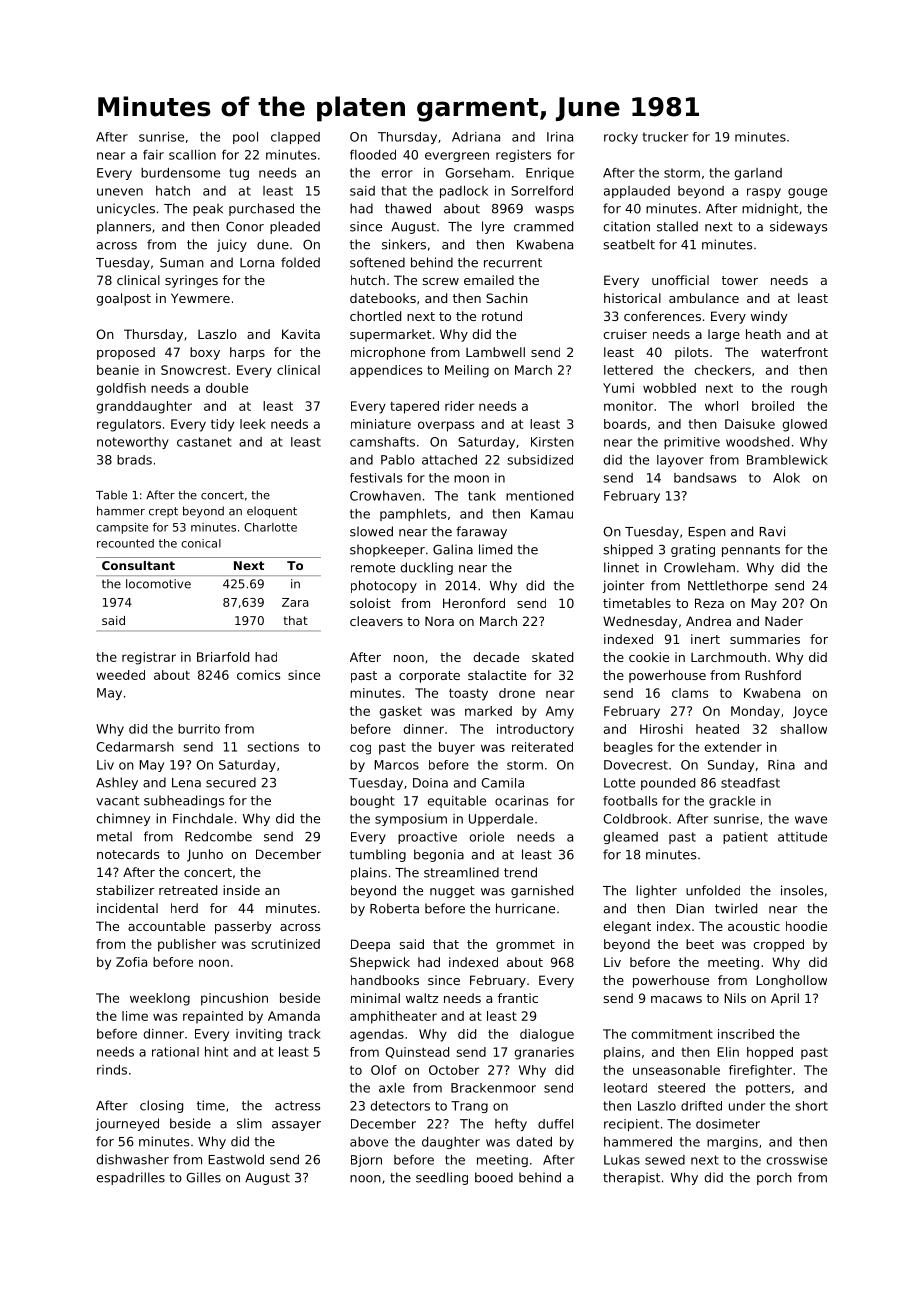  Describe the element at coordinates (175, 1052) in the page. I see `rational` at that location.
